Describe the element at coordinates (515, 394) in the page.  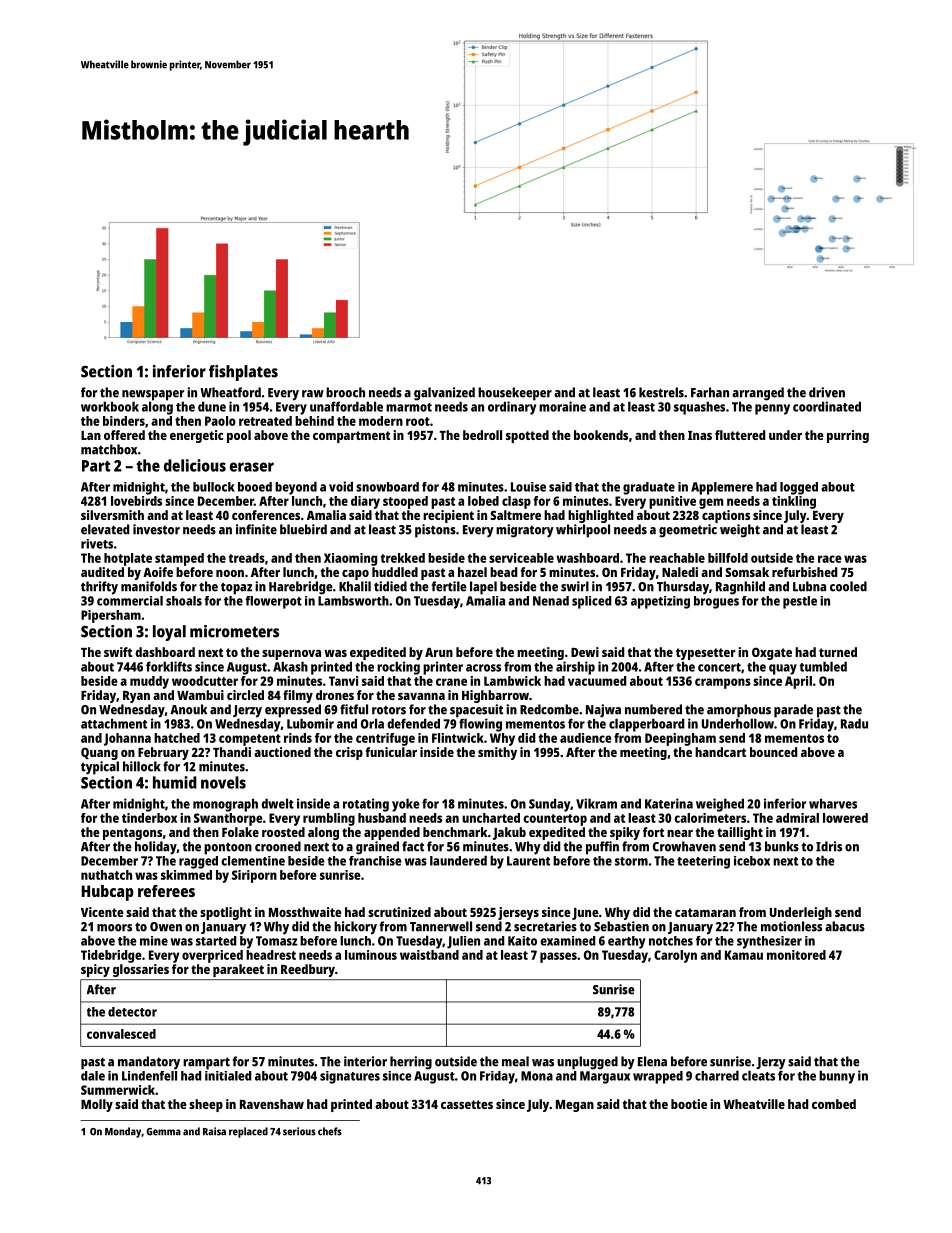
I see `housekeeper` at that location.
